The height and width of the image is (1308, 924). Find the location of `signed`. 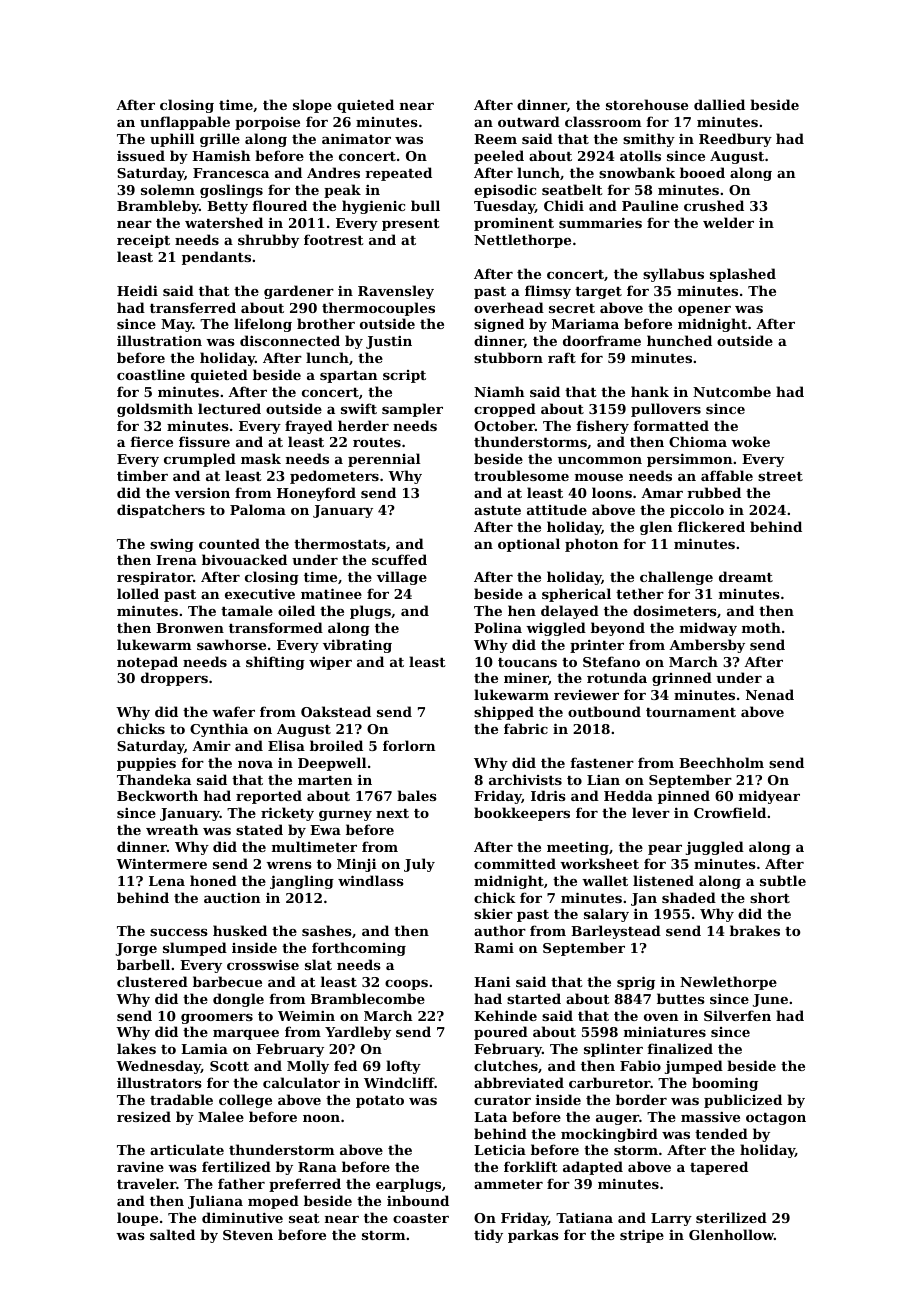

signed is located at coordinates (499, 325).
